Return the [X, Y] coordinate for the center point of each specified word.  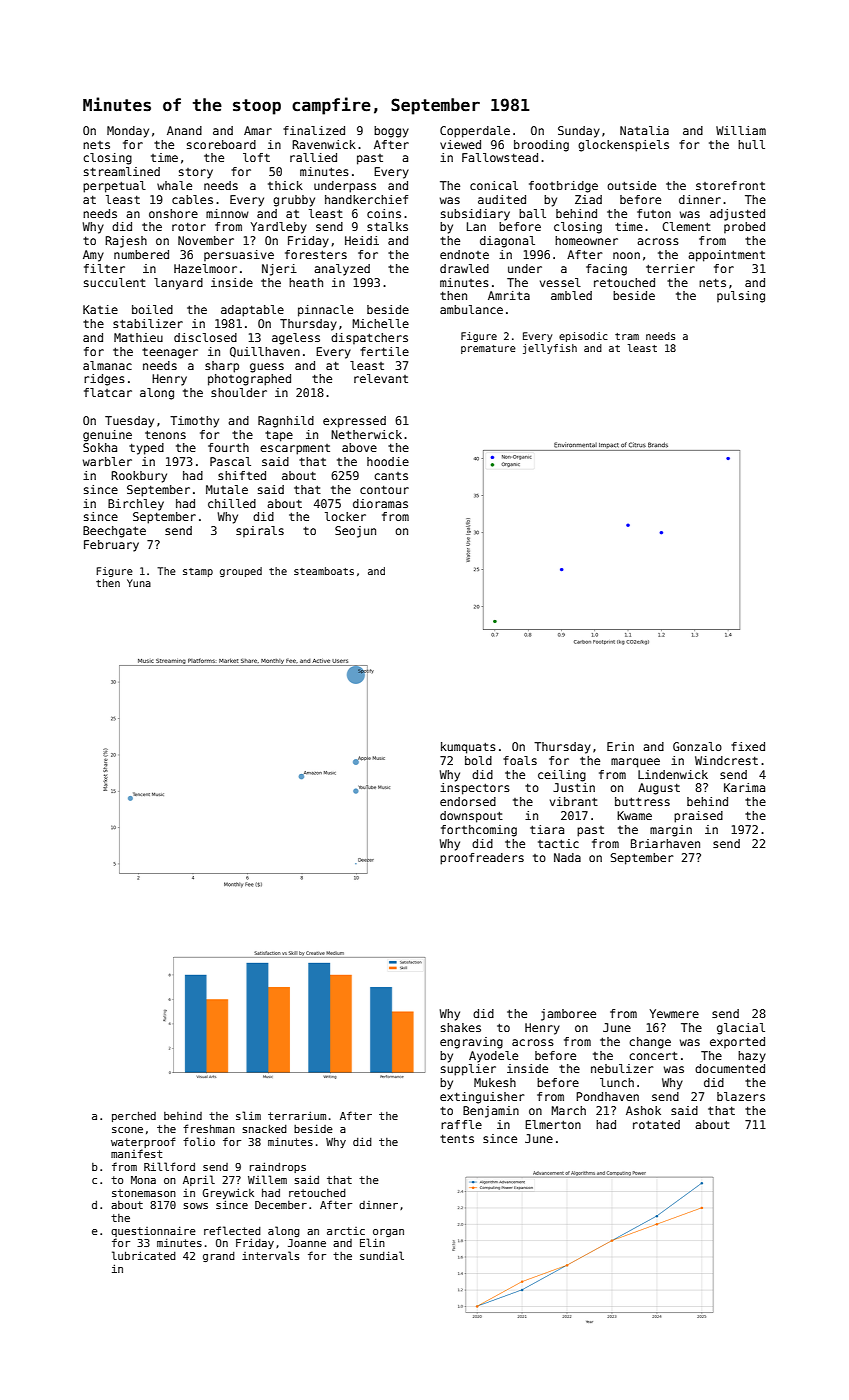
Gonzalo [697, 746]
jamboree [568, 1015]
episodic [583, 337]
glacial [741, 1029]
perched [134, 1116]
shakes [461, 1027]
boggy [391, 132]
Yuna [139, 583]
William [741, 130]
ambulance [471, 309]
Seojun [355, 532]
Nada [567, 857]
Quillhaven [265, 352]
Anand [184, 130]
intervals [270, 1255]
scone [127, 1130]
